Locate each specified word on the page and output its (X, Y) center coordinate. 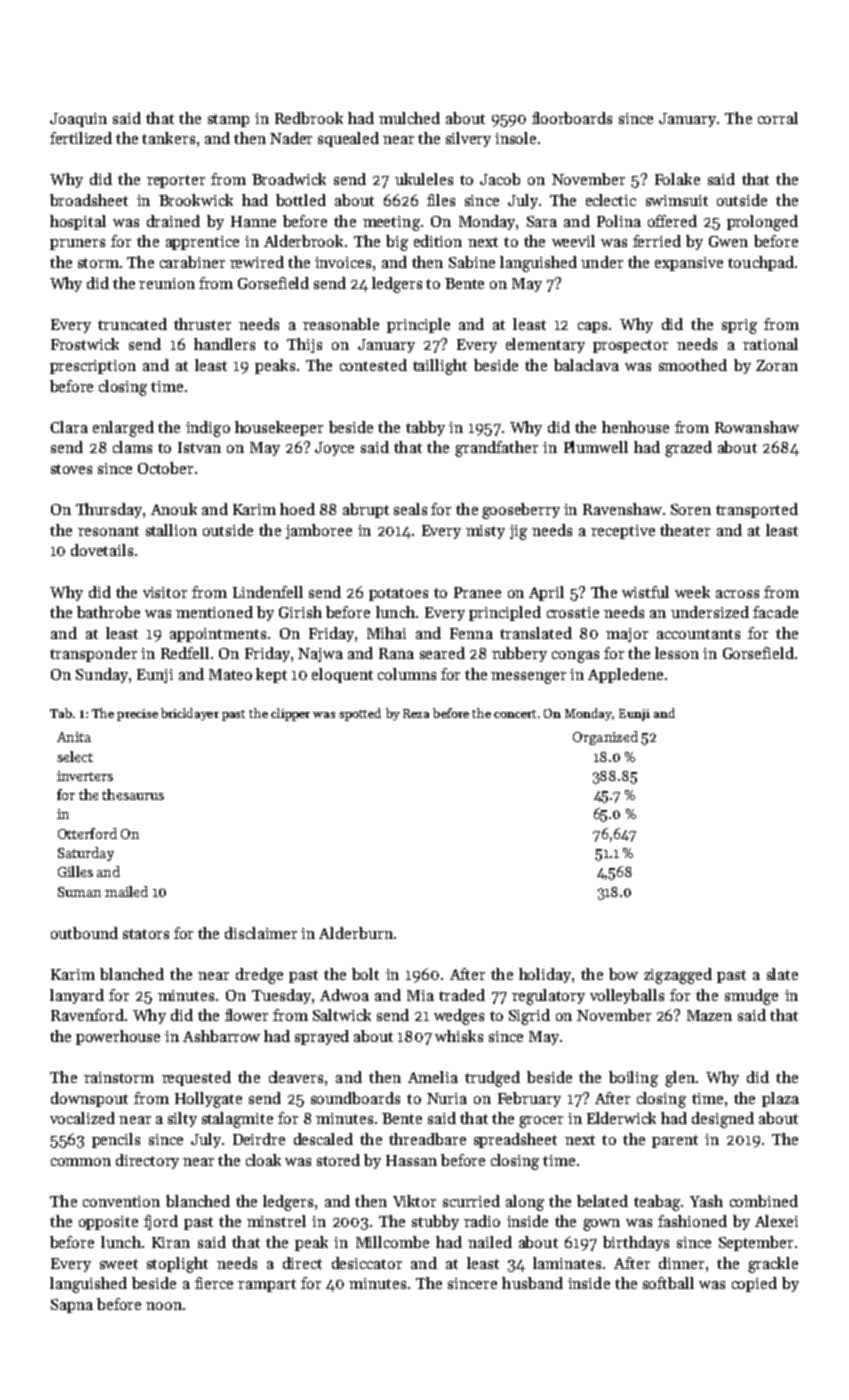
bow (623, 974)
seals (410, 509)
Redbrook (309, 118)
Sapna (72, 1306)
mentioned (214, 612)
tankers (168, 138)
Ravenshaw (622, 509)
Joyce (334, 449)
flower (246, 1015)
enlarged (123, 429)
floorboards (572, 118)
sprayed (322, 1037)
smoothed (693, 365)
